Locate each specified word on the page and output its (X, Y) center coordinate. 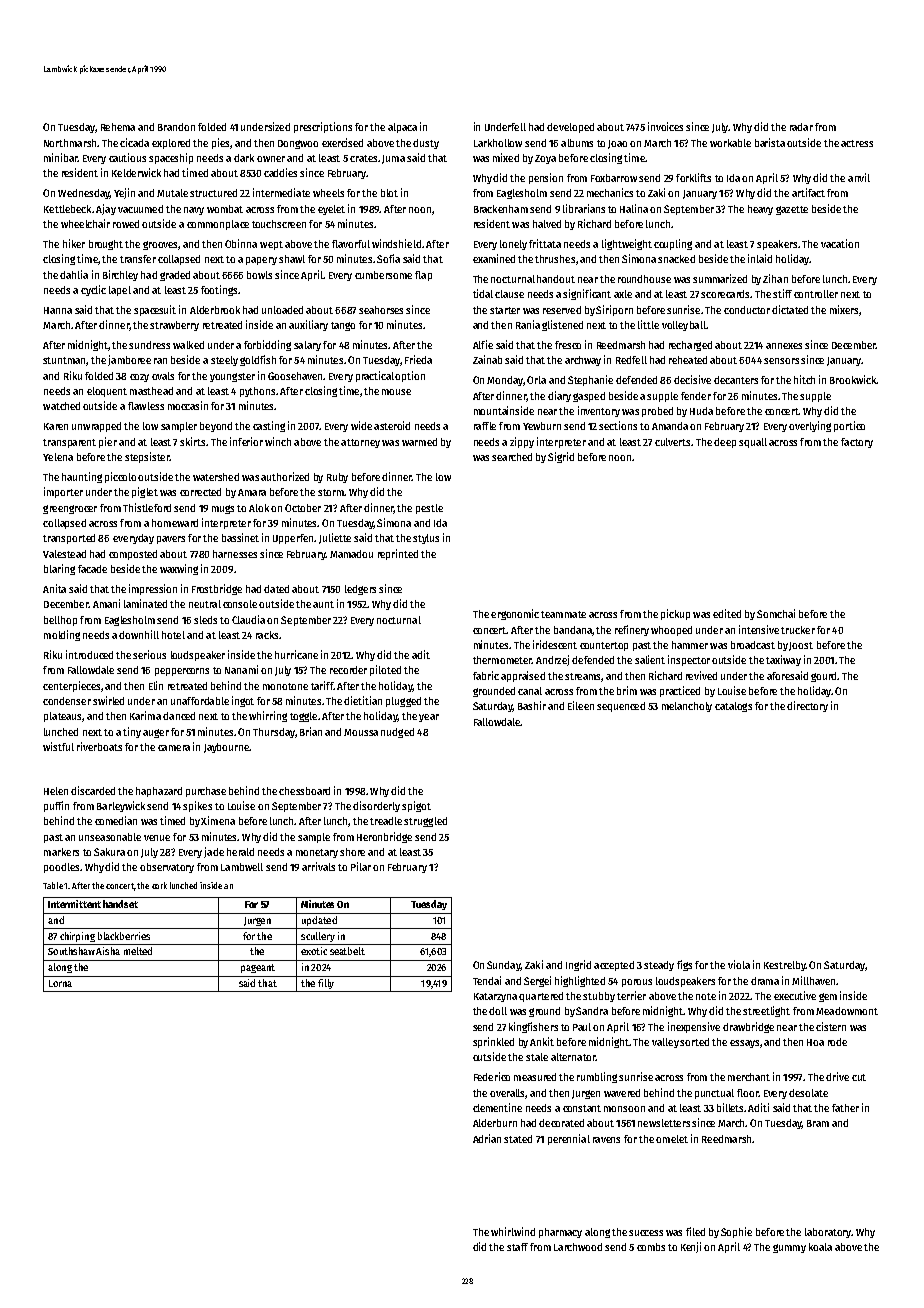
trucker (798, 630)
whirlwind (513, 1231)
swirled (108, 700)
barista (770, 142)
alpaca (402, 128)
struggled (425, 822)
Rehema (118, 127)
